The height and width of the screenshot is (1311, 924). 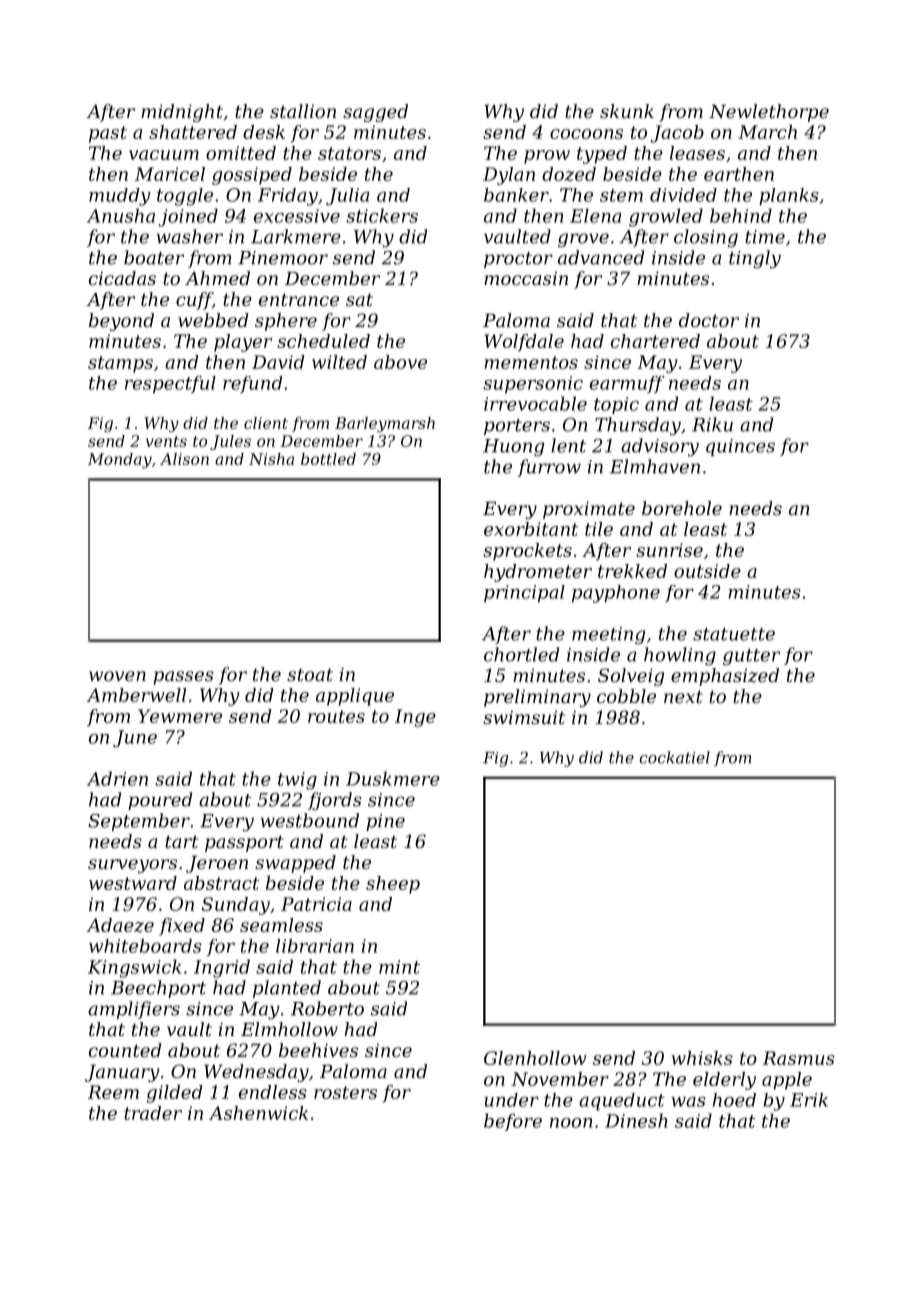 What do you see at coordinates (309, 820) in the screenshot?
I see `westbound` at bounding box center [309, 820].
